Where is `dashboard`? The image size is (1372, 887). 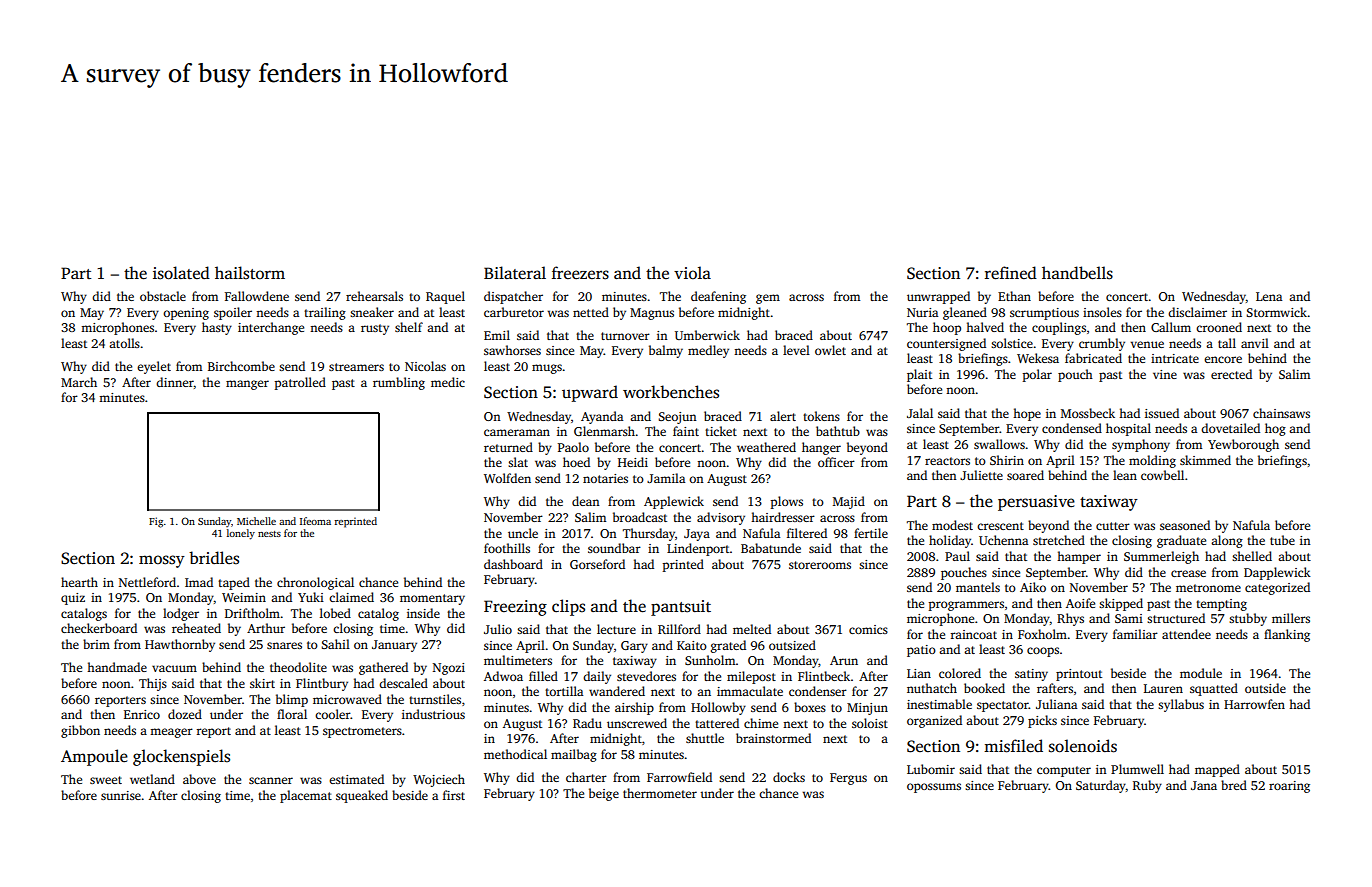
dashboard is located at coordinates (513, 564).
